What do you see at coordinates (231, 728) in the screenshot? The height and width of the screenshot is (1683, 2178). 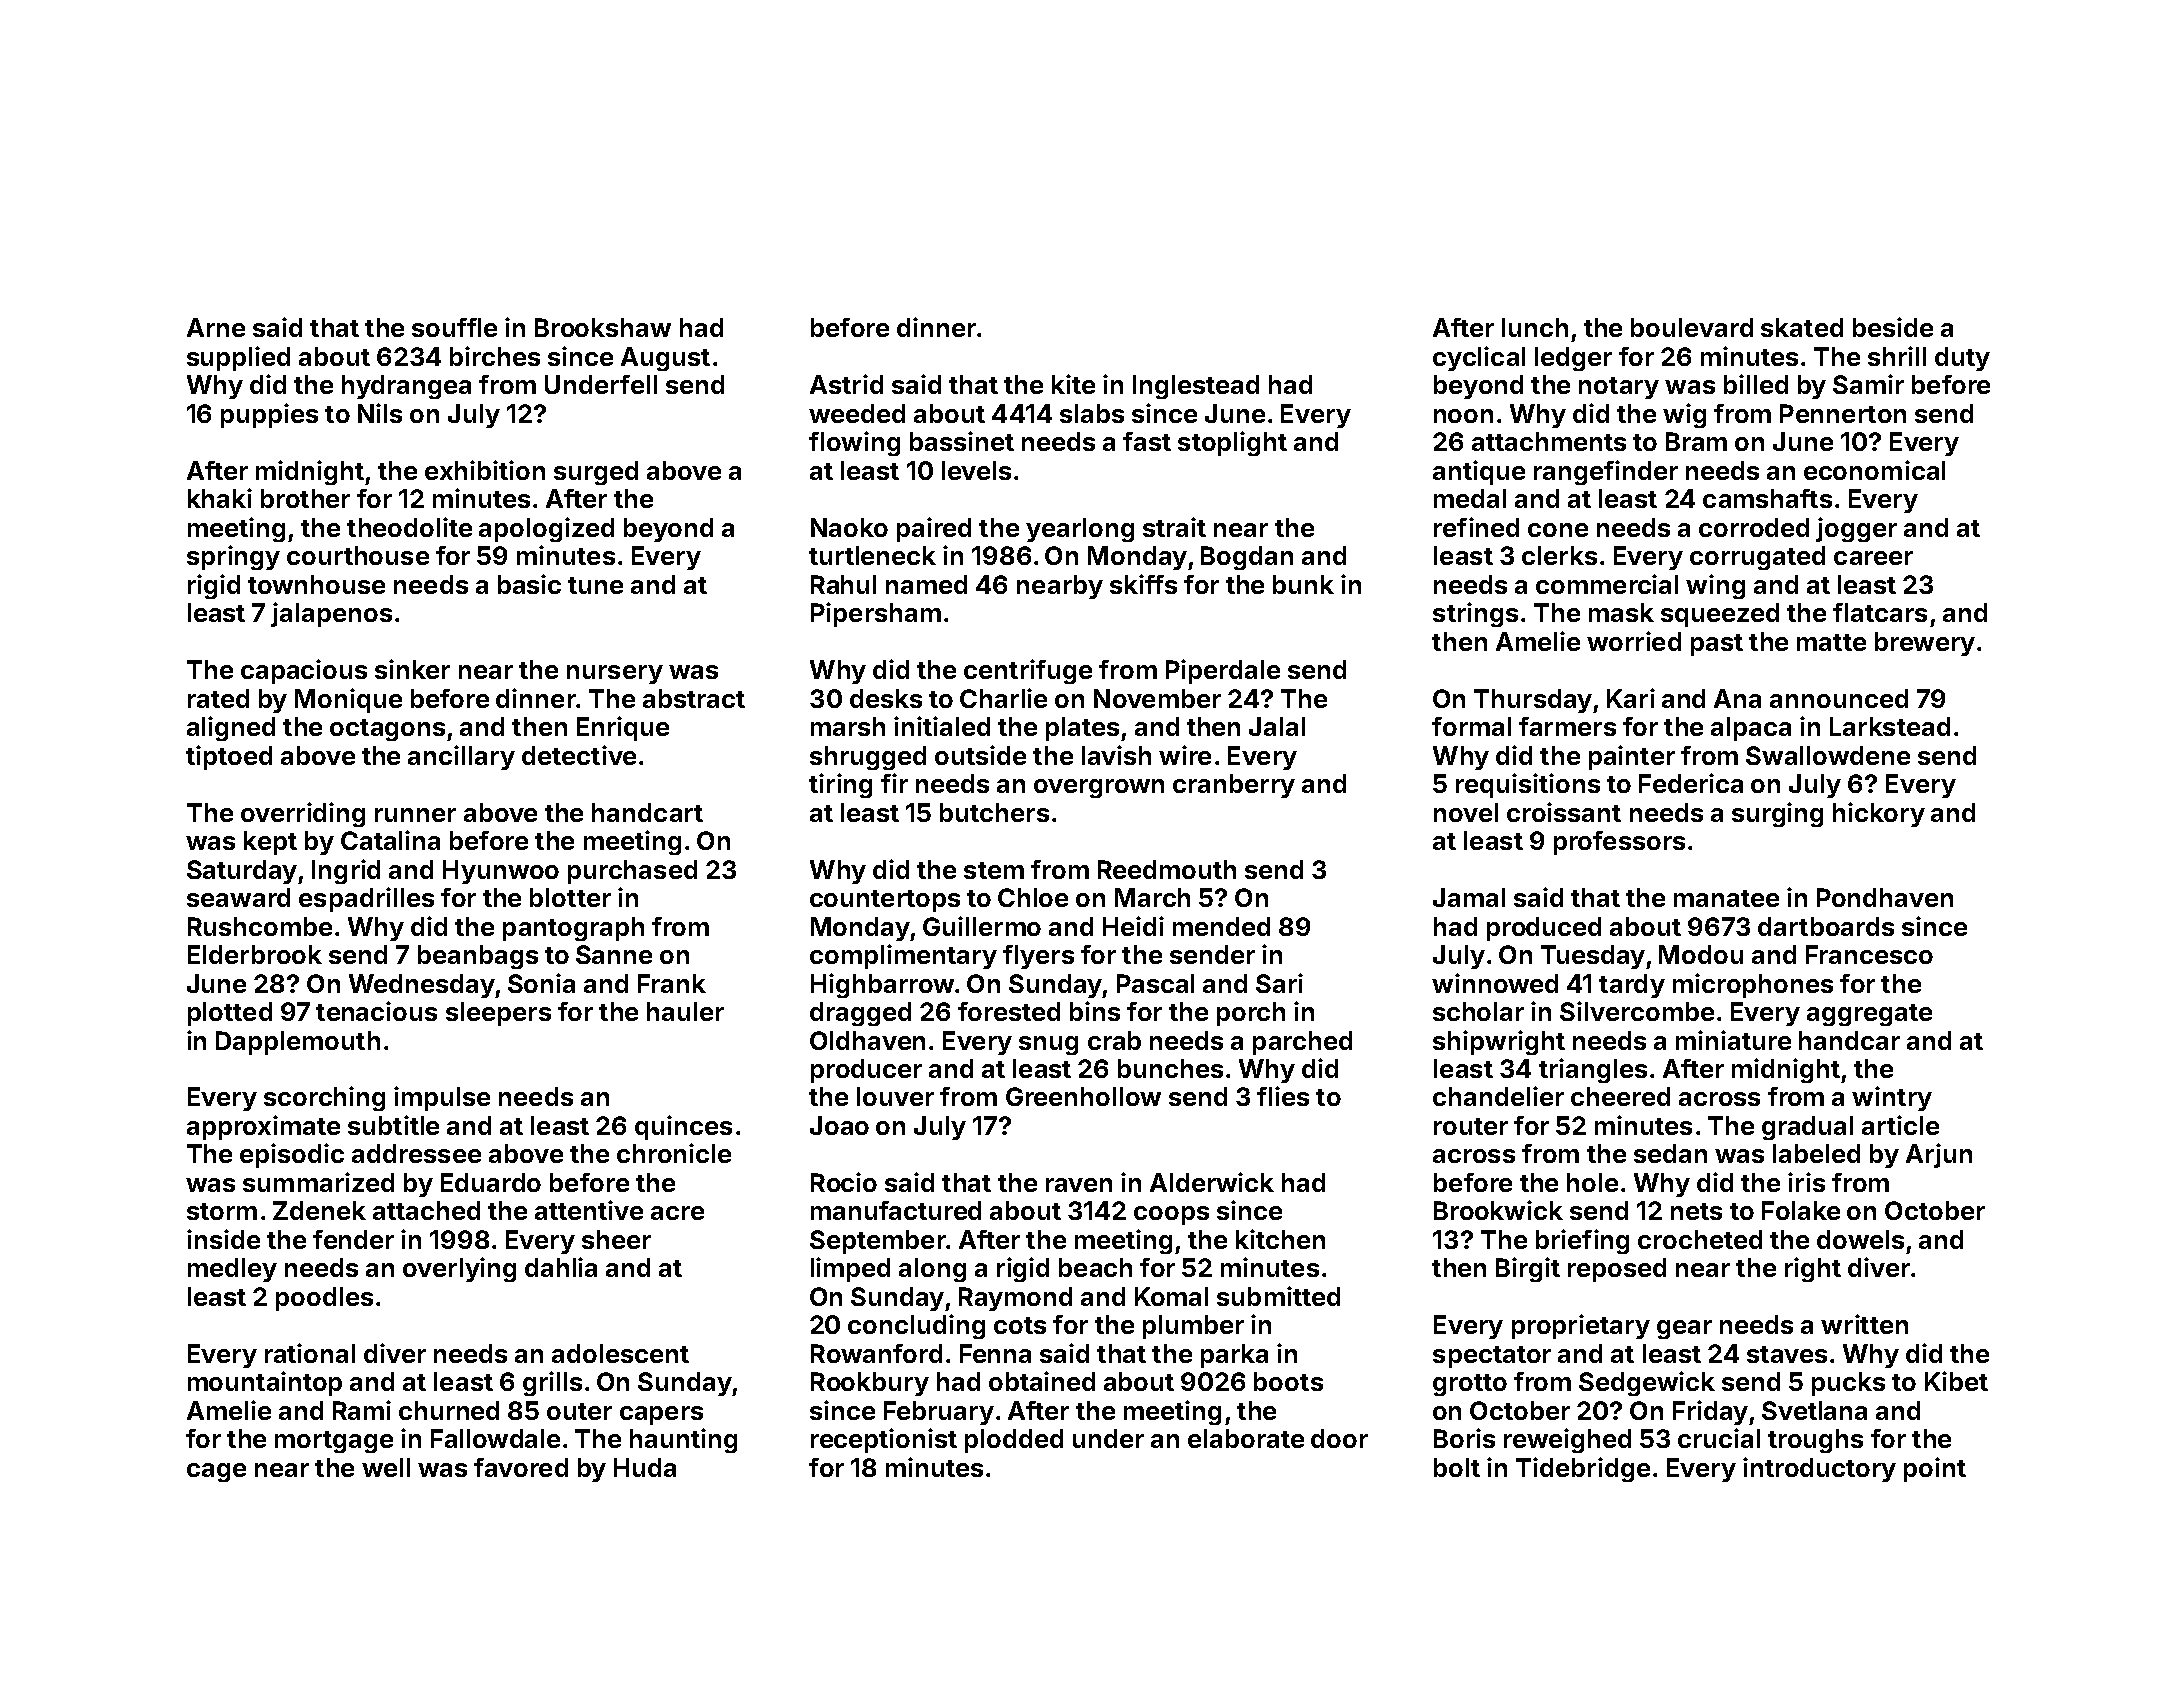 I see `aligned` at bounding box center [231, 728].
